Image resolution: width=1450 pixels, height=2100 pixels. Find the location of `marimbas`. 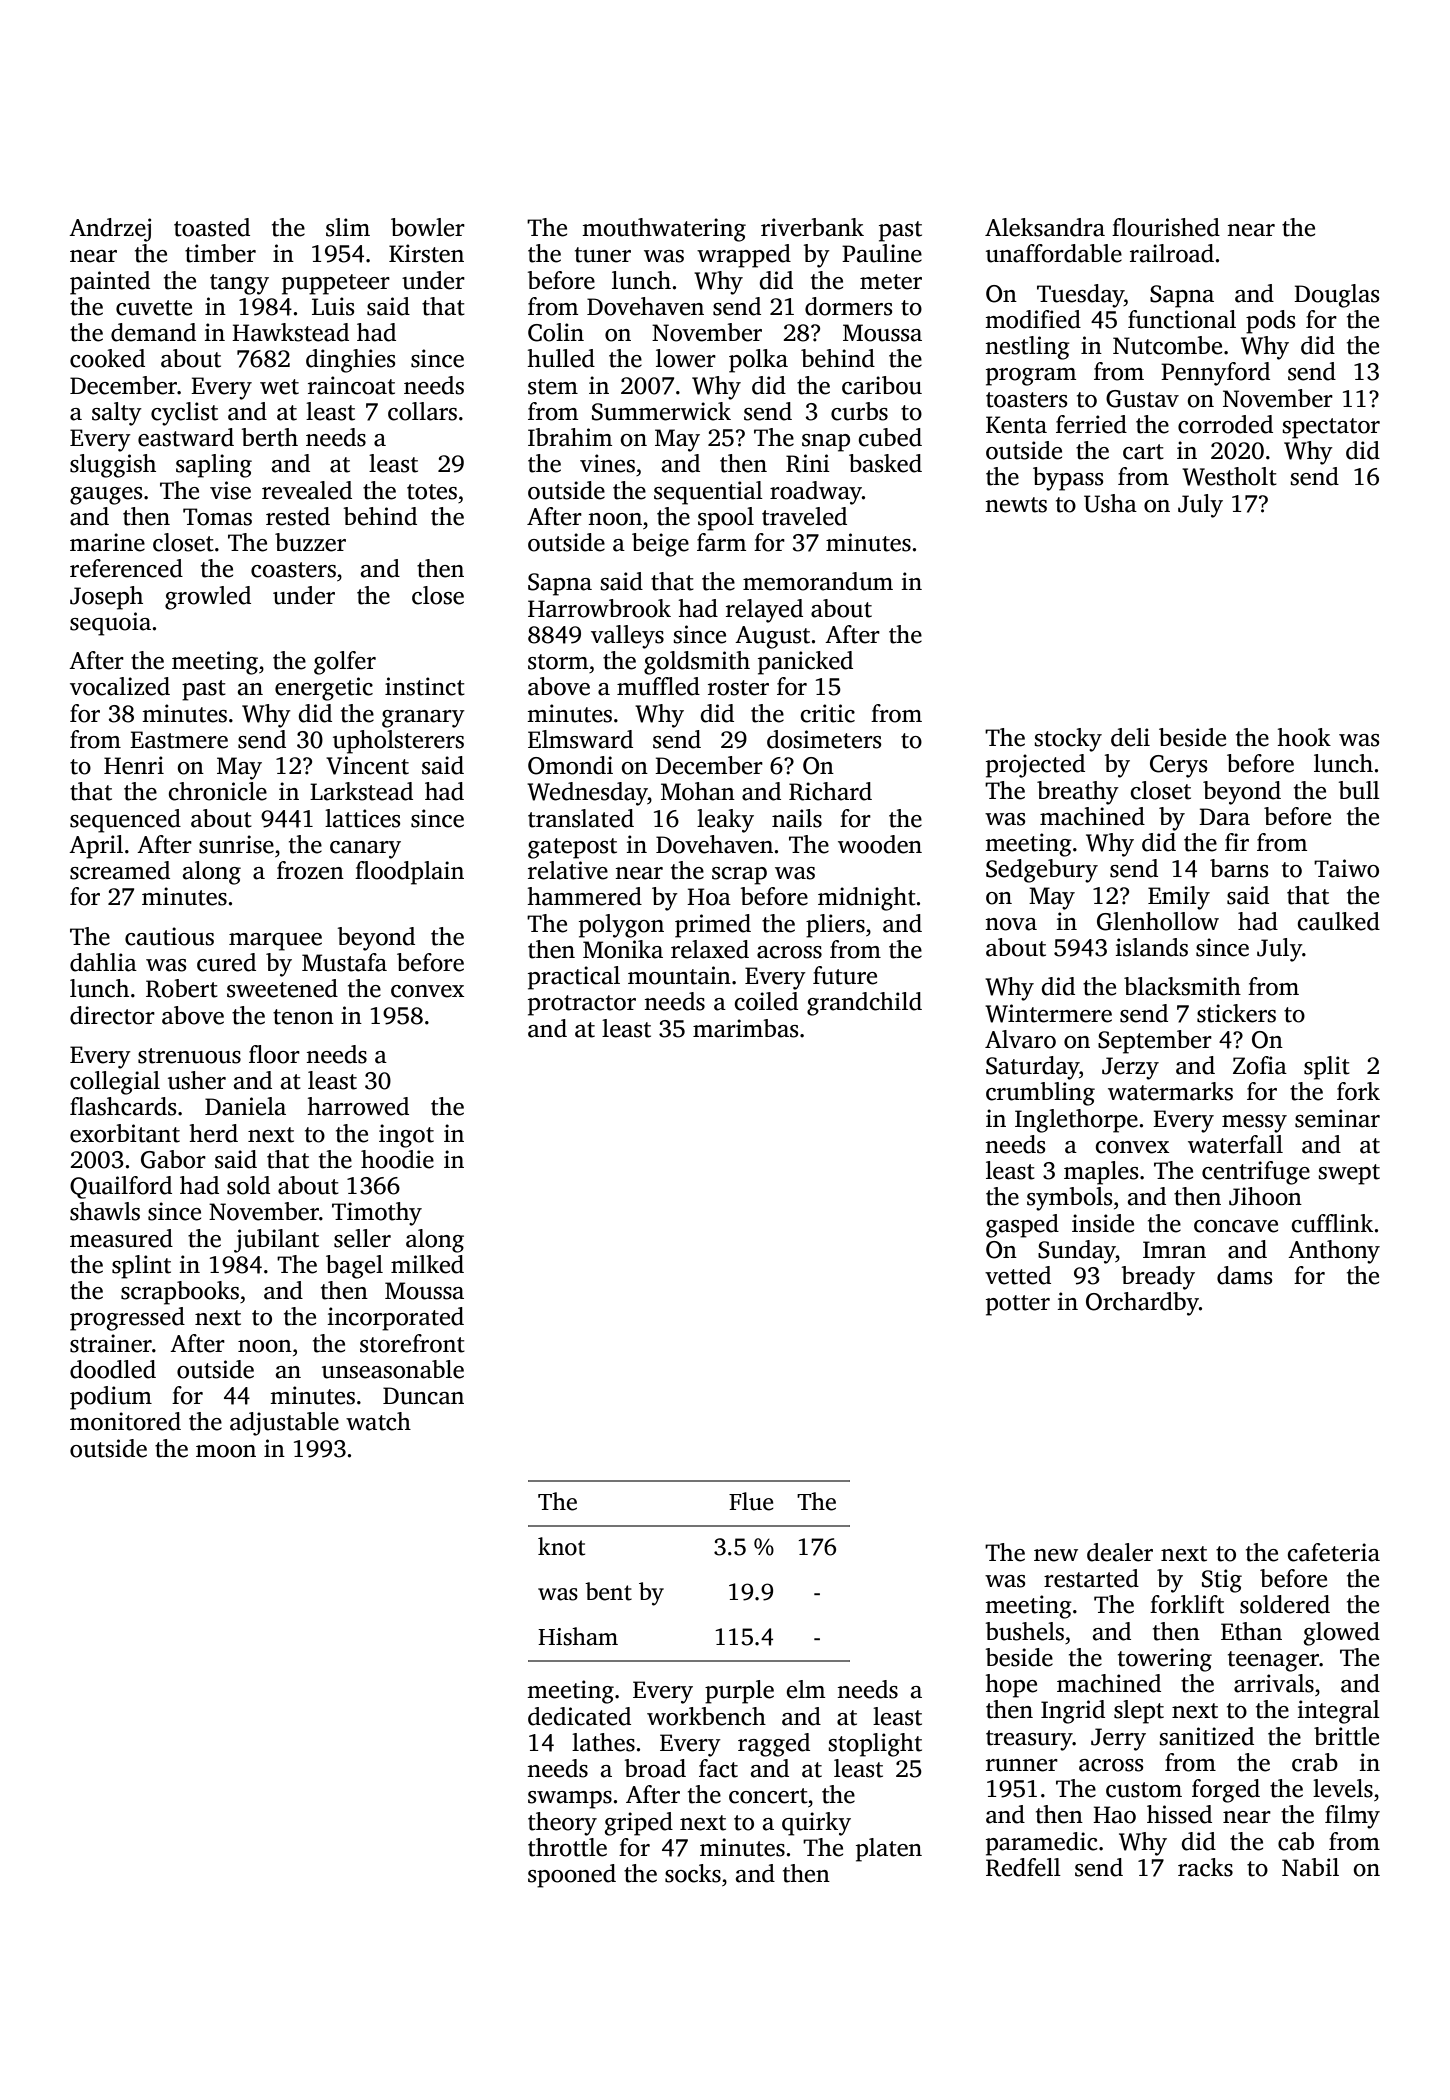

marimbas is located at coordinates (746, 1028).
